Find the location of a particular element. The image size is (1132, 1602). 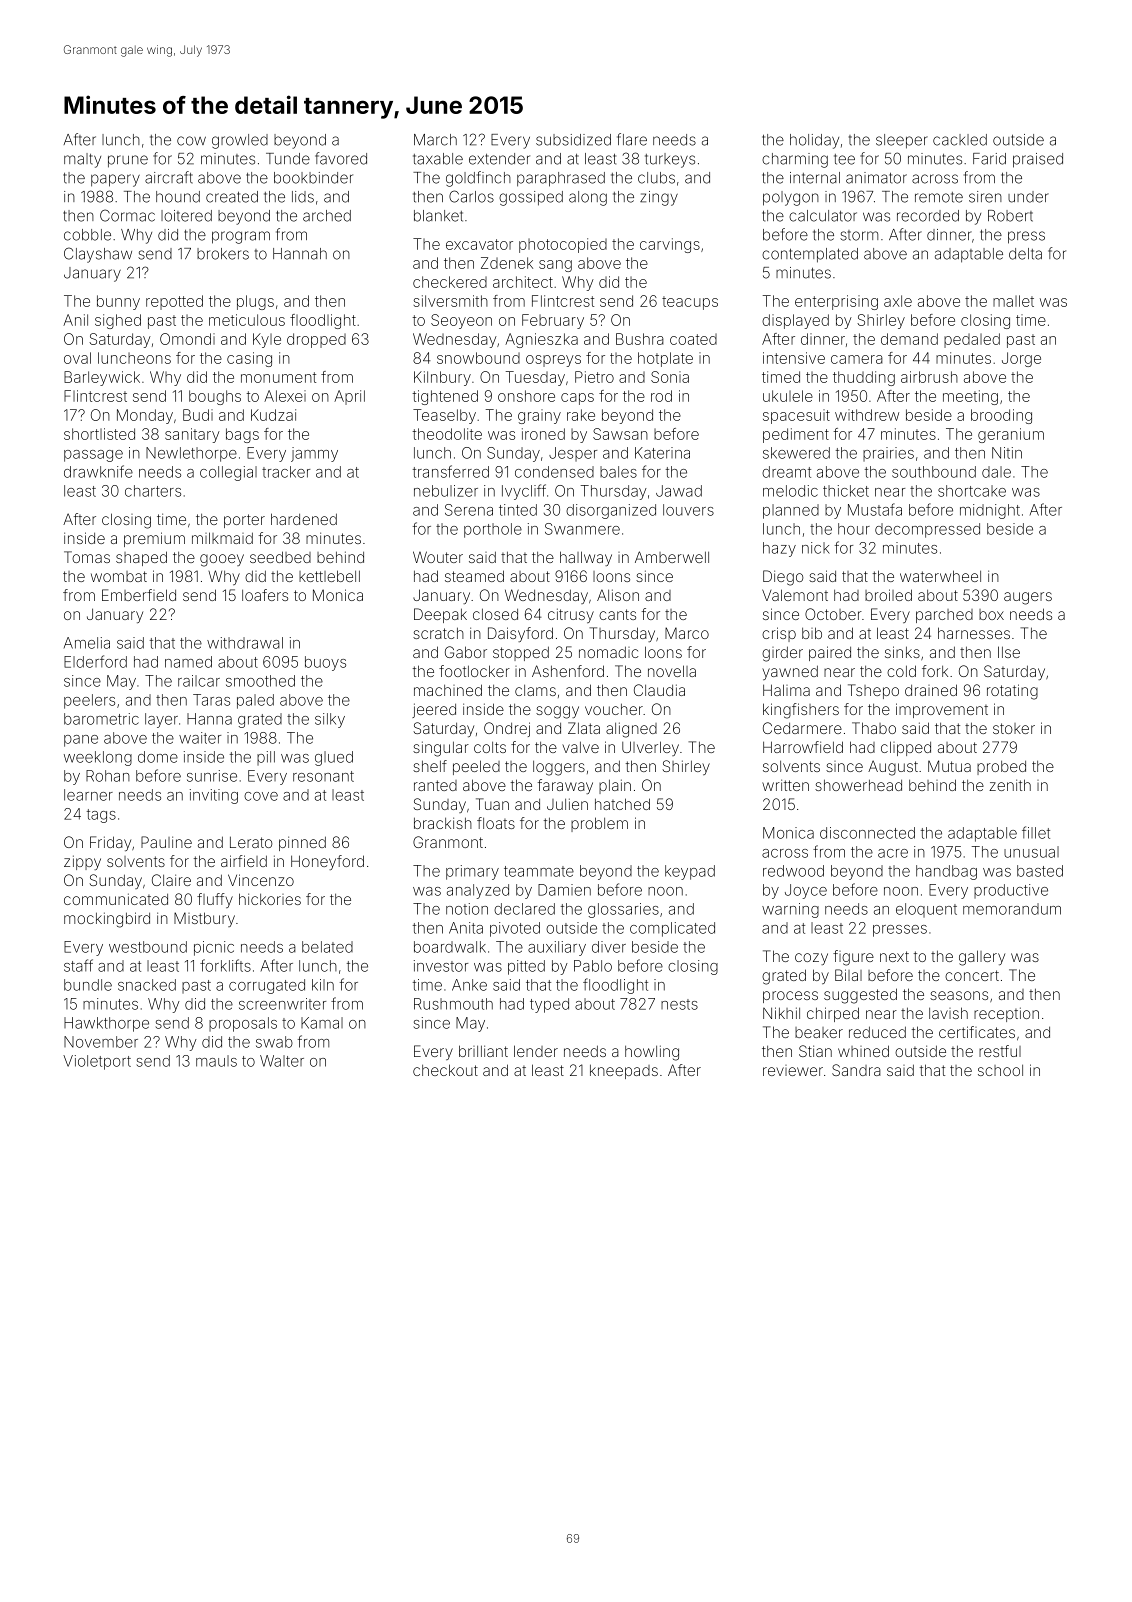

turkeys is located at coordinates (670, 160).
